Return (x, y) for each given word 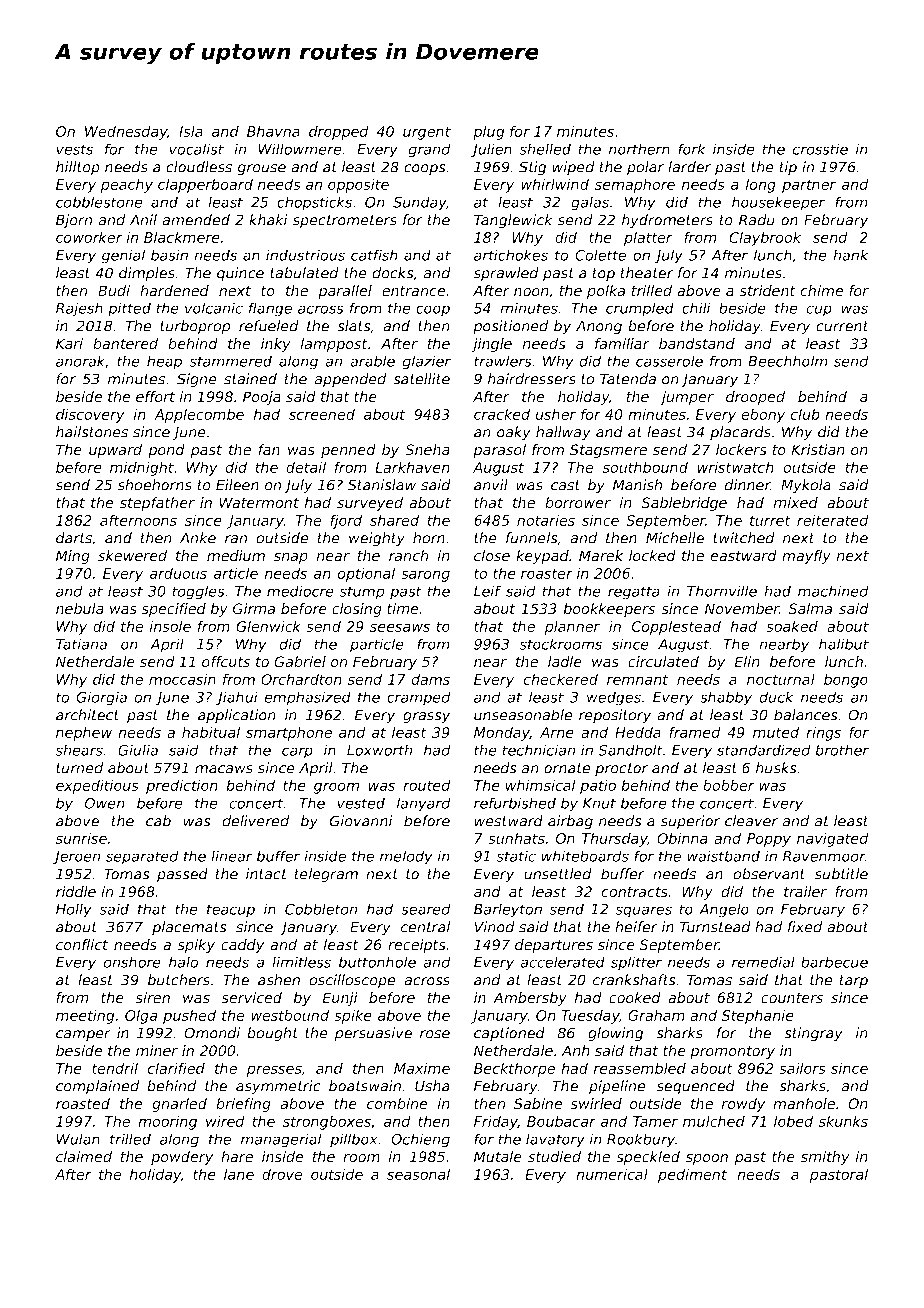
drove (282, 1174)
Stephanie (757, 1016)
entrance (413, 291)
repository (615, 716)
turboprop (195, 327)
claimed (84, 1157)
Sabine (538, 1104)
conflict (82, 945)
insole (170, 626)
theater (647, 273)
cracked (502, 414)
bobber (729, 785)
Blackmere (182, 237)
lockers (741, 450)
